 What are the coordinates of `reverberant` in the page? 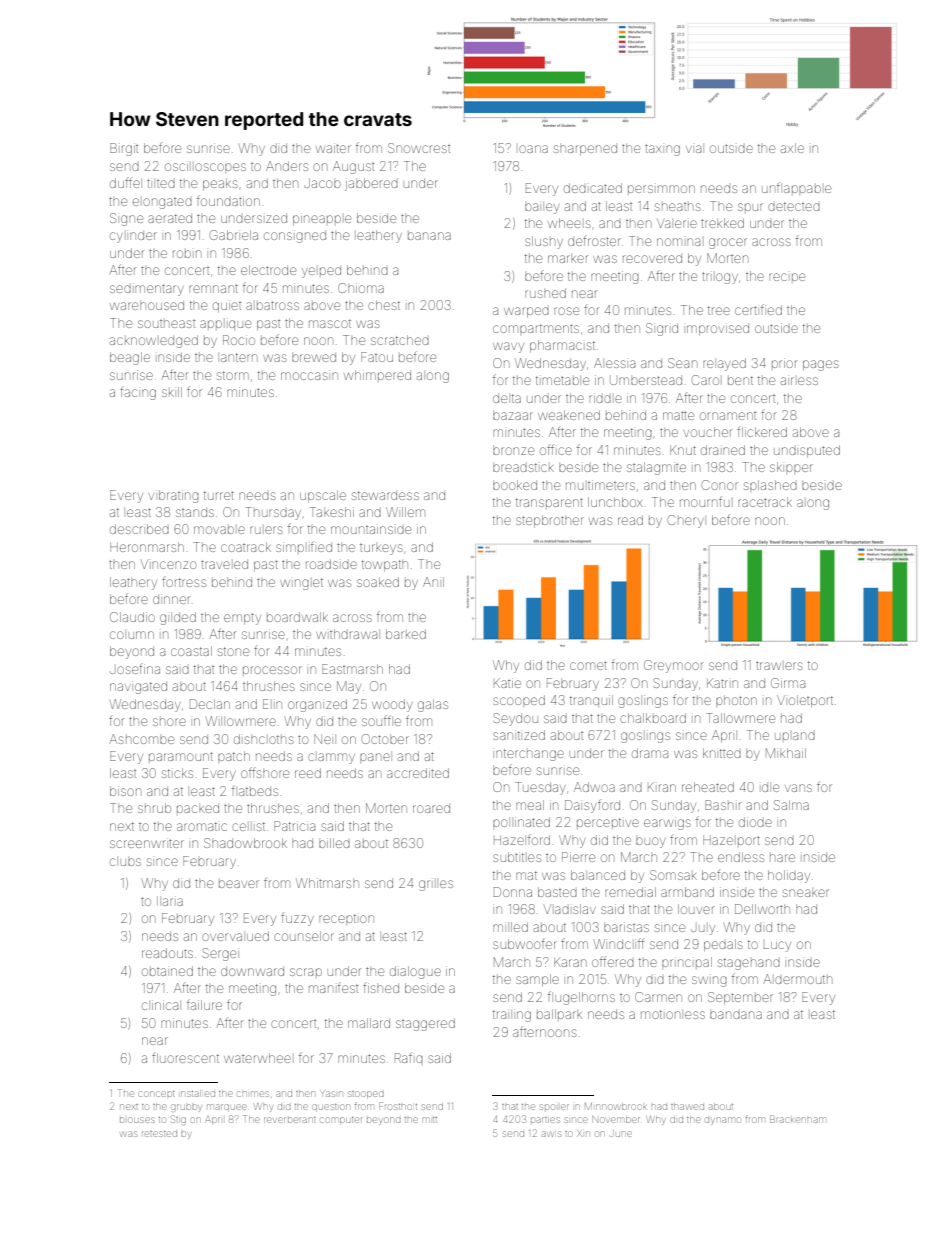 It's located at (290, 1120).
